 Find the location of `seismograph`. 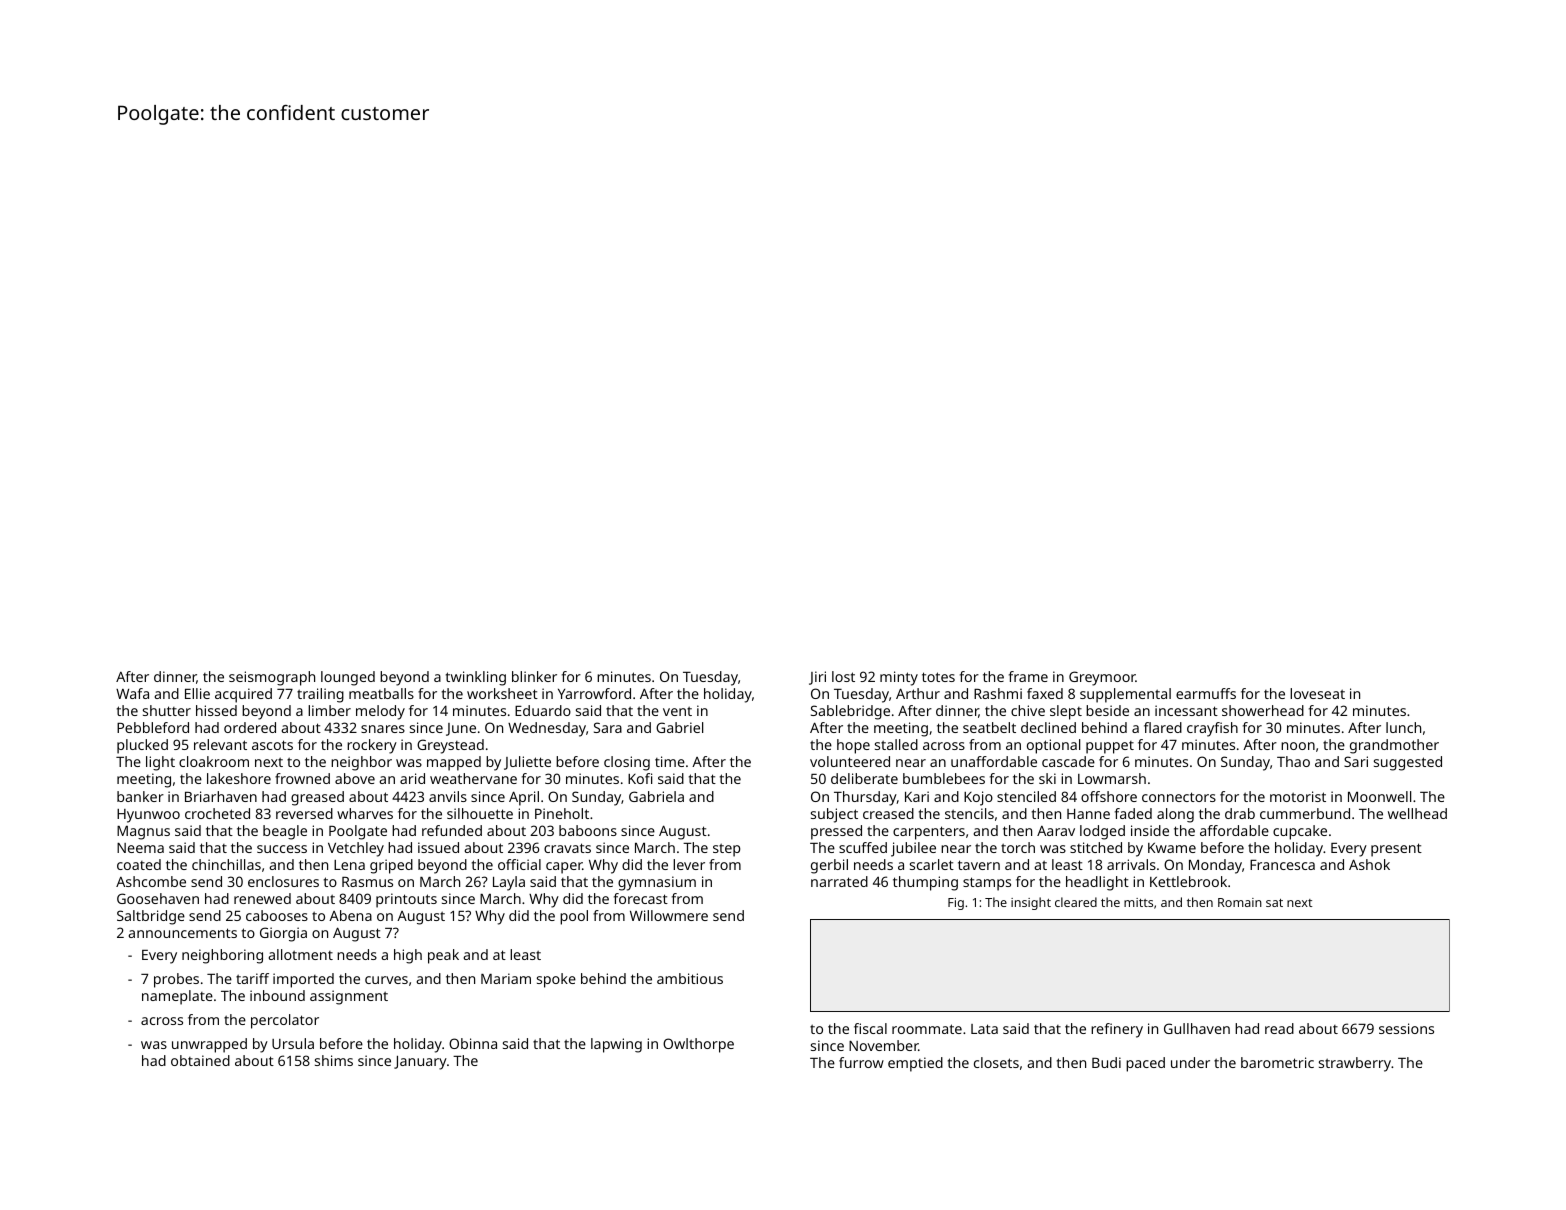

seismograph is located at coordinates (272, 678).
